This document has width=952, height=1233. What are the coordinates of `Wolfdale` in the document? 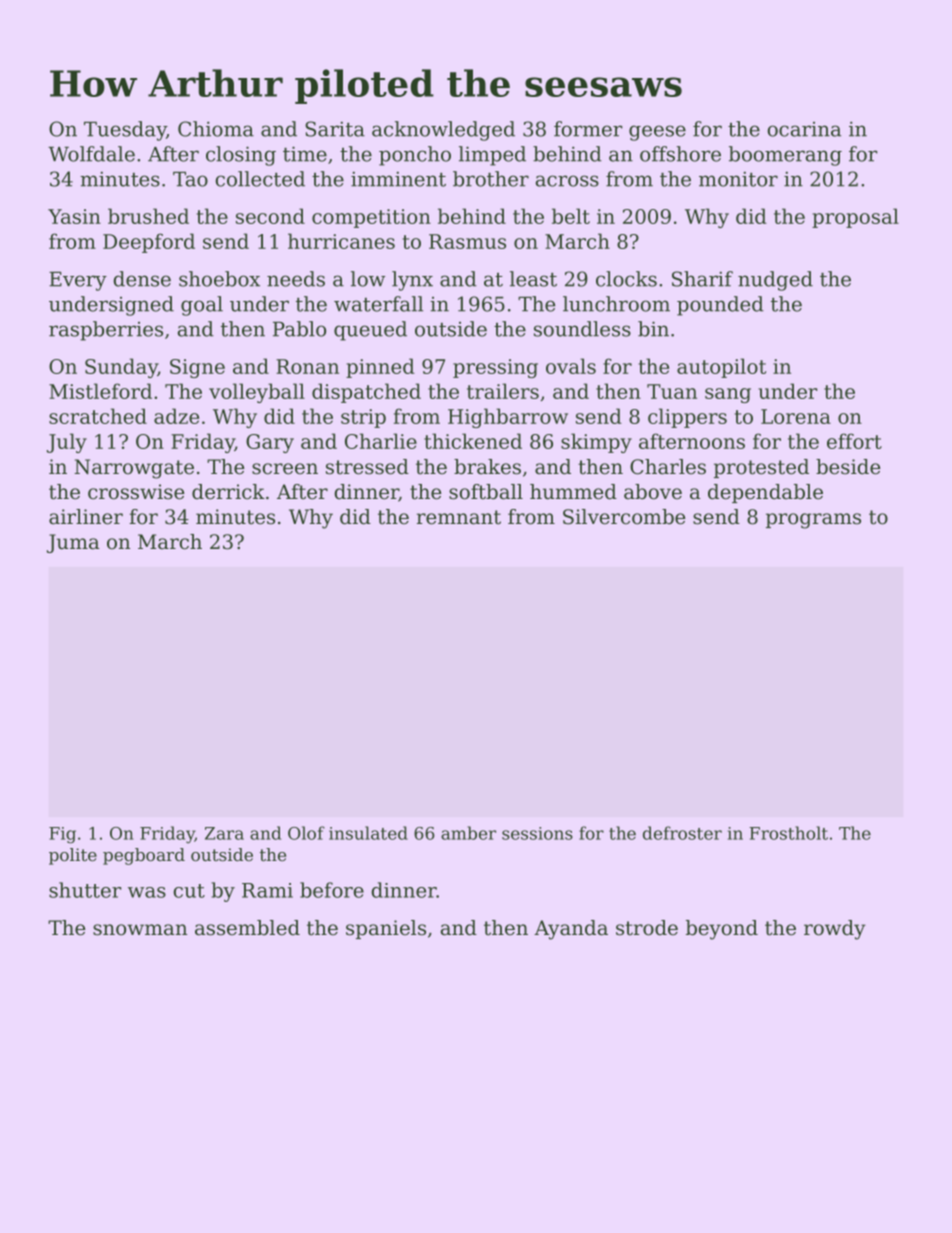 It's located at (91, 154).
